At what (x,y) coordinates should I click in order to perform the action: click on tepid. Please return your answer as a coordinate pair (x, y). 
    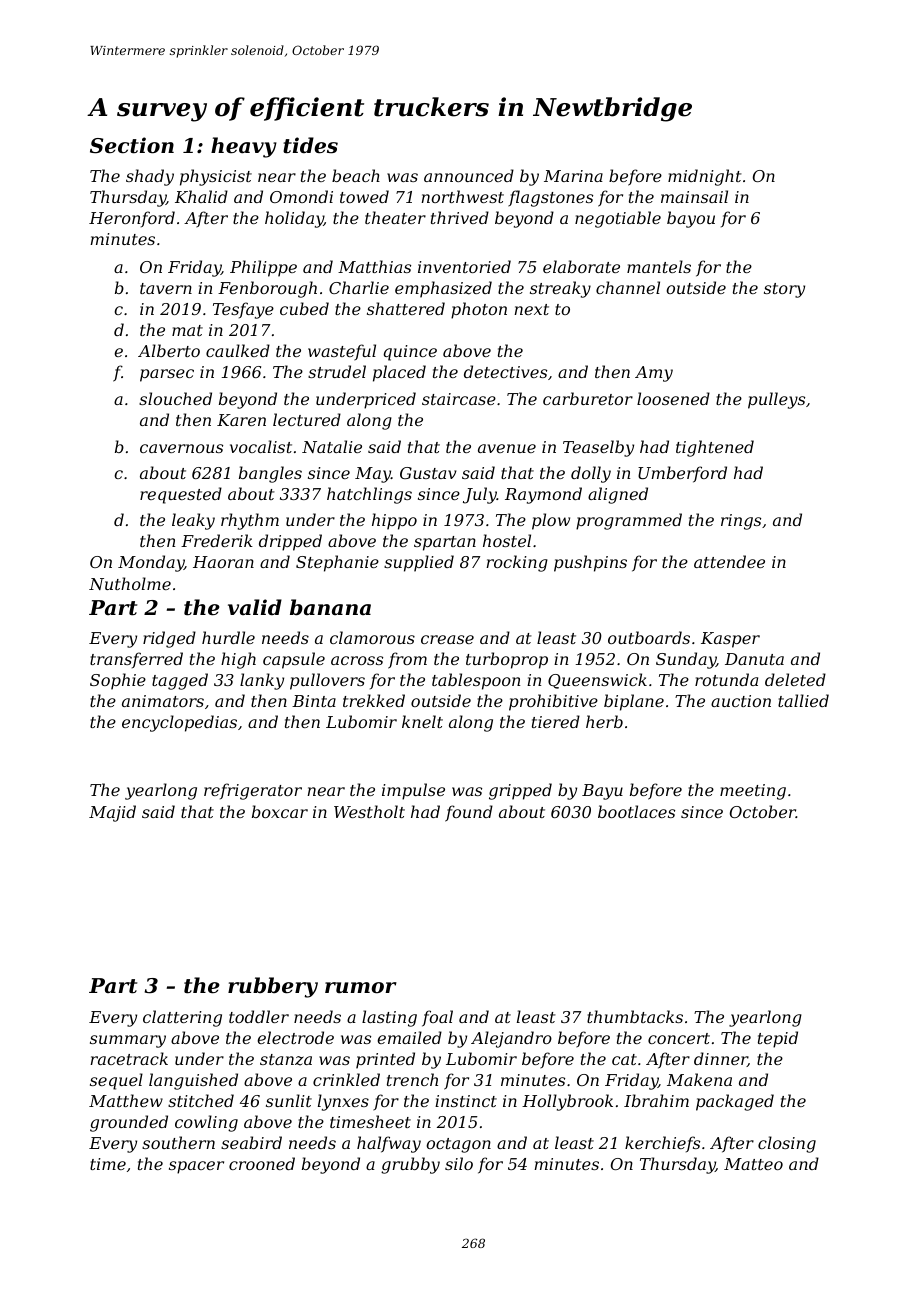
    Looking at the image, I should click on (778, 1039).
